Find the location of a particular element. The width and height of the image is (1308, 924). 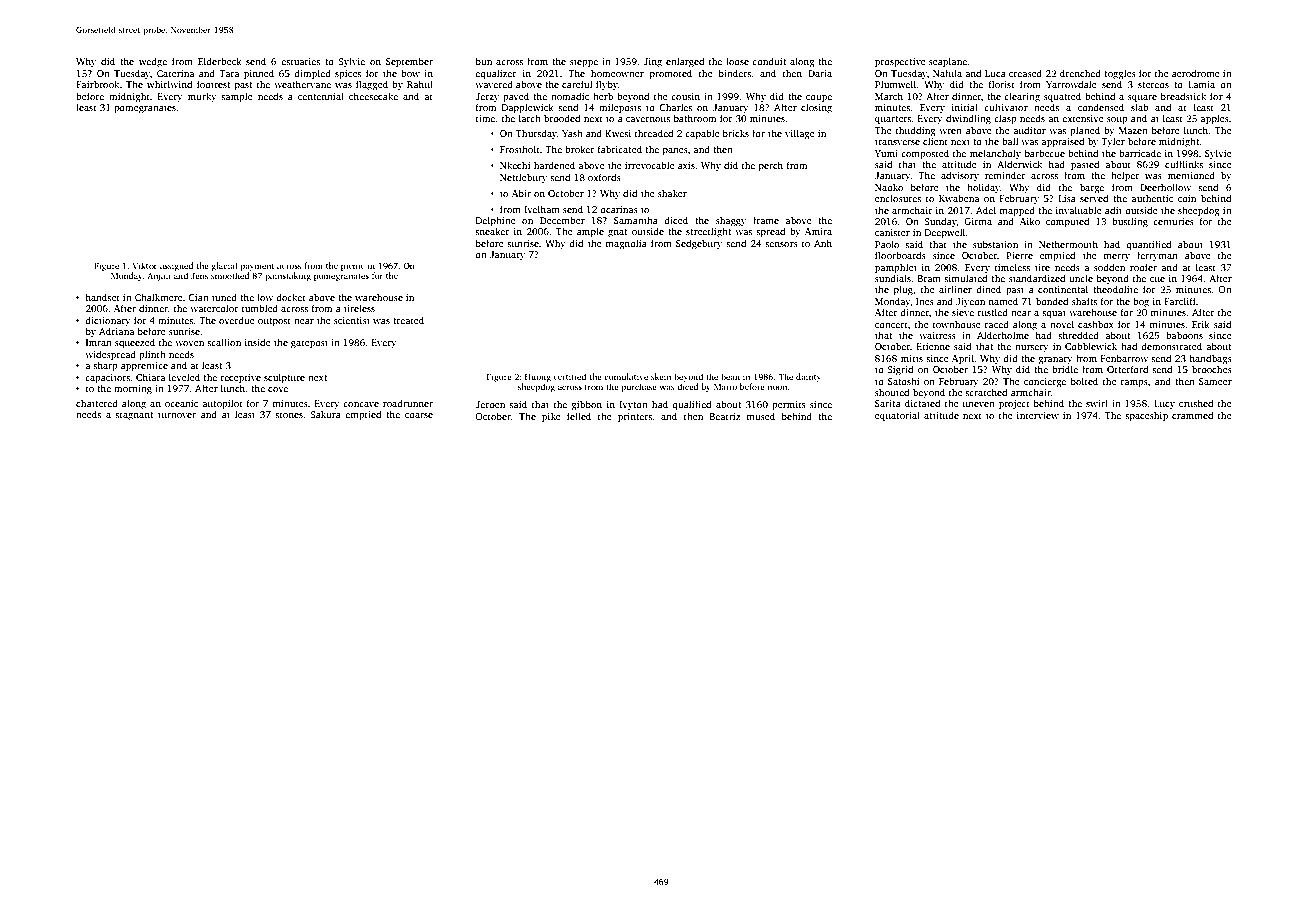

enclosures is located at coordinates (898, 198).
